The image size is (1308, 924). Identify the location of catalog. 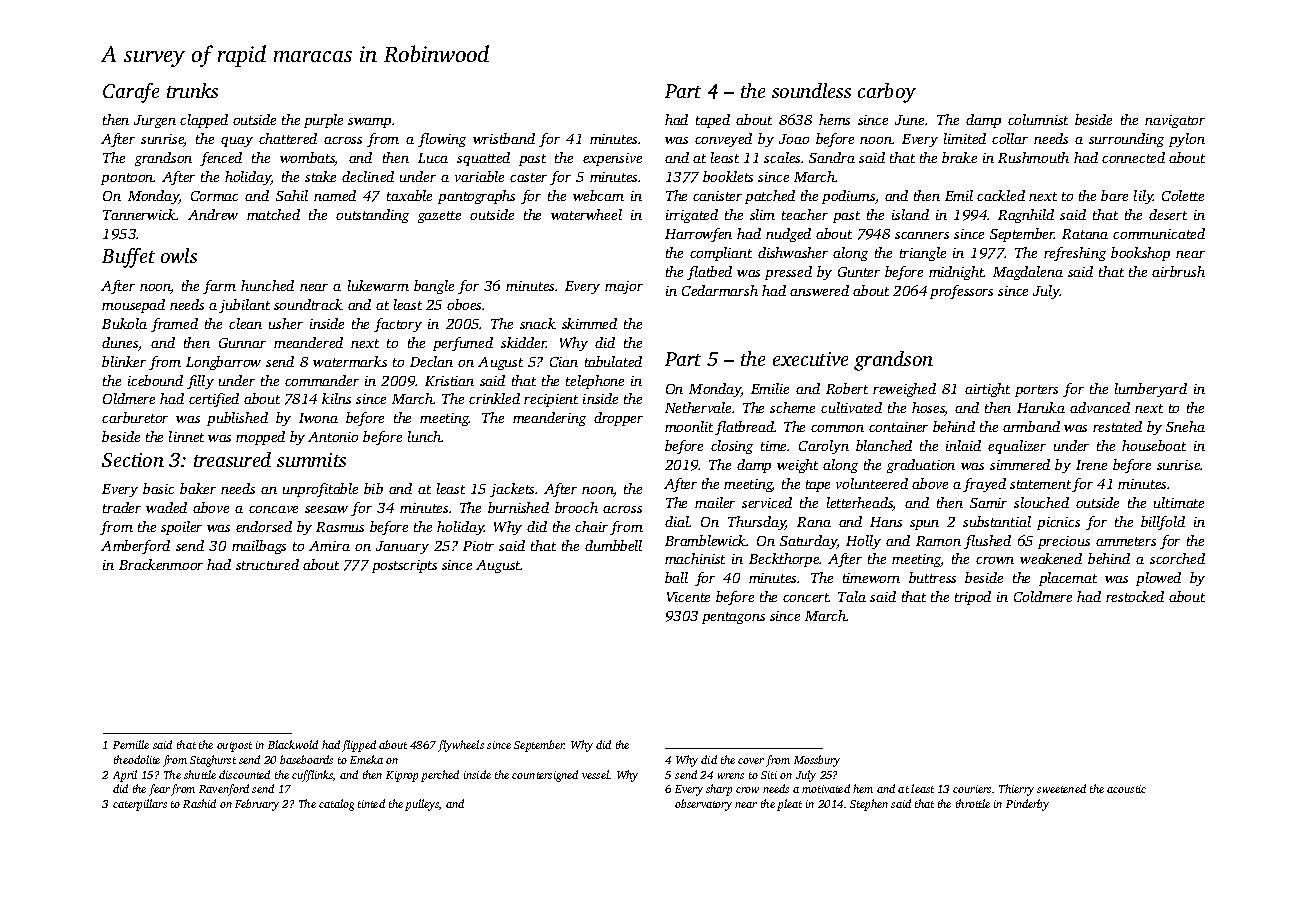
(336, 805).
